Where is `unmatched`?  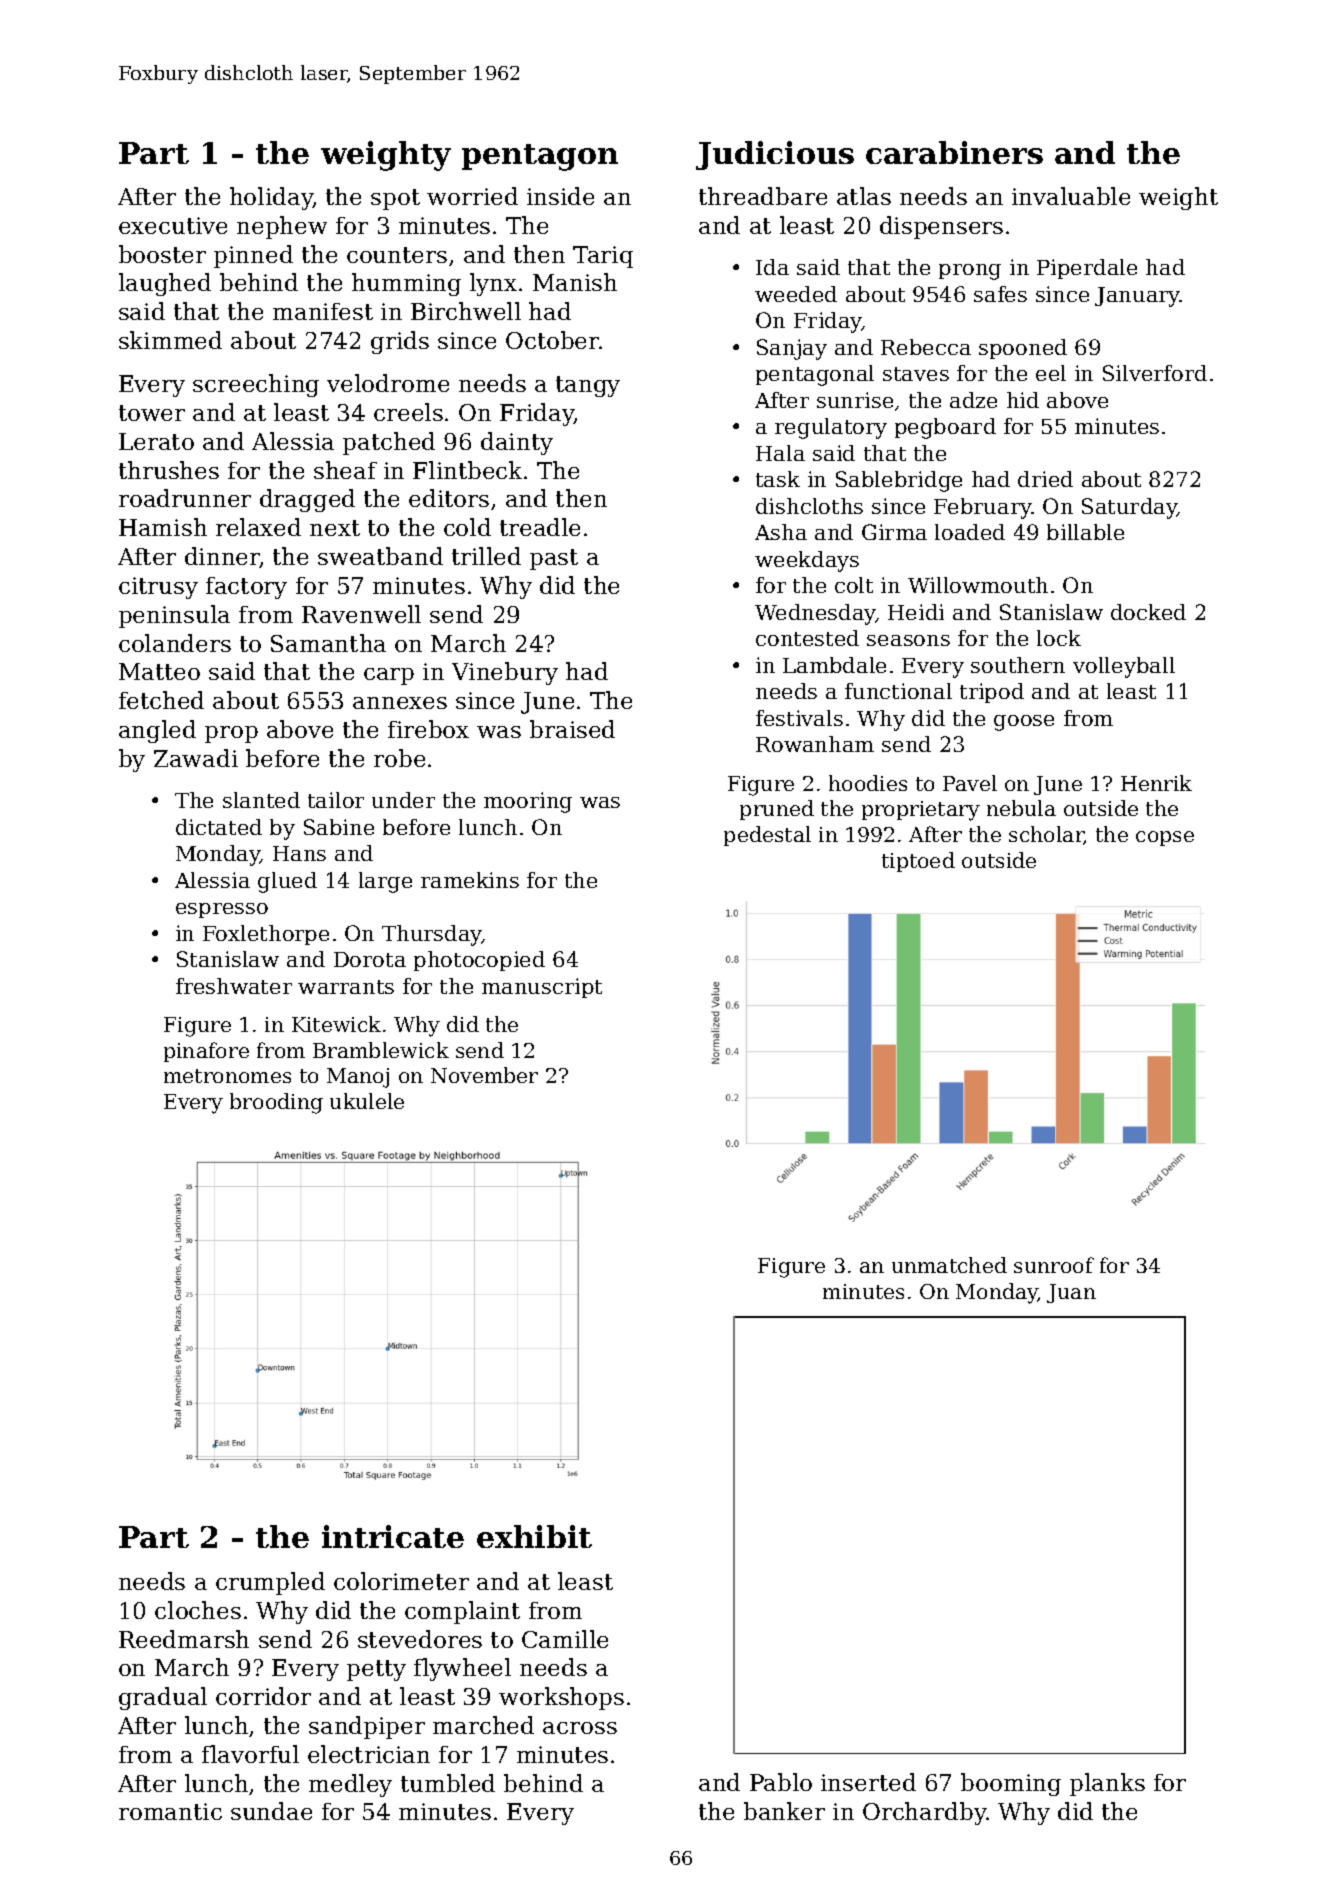
unmatched is located at coordinates (949, 1265).
